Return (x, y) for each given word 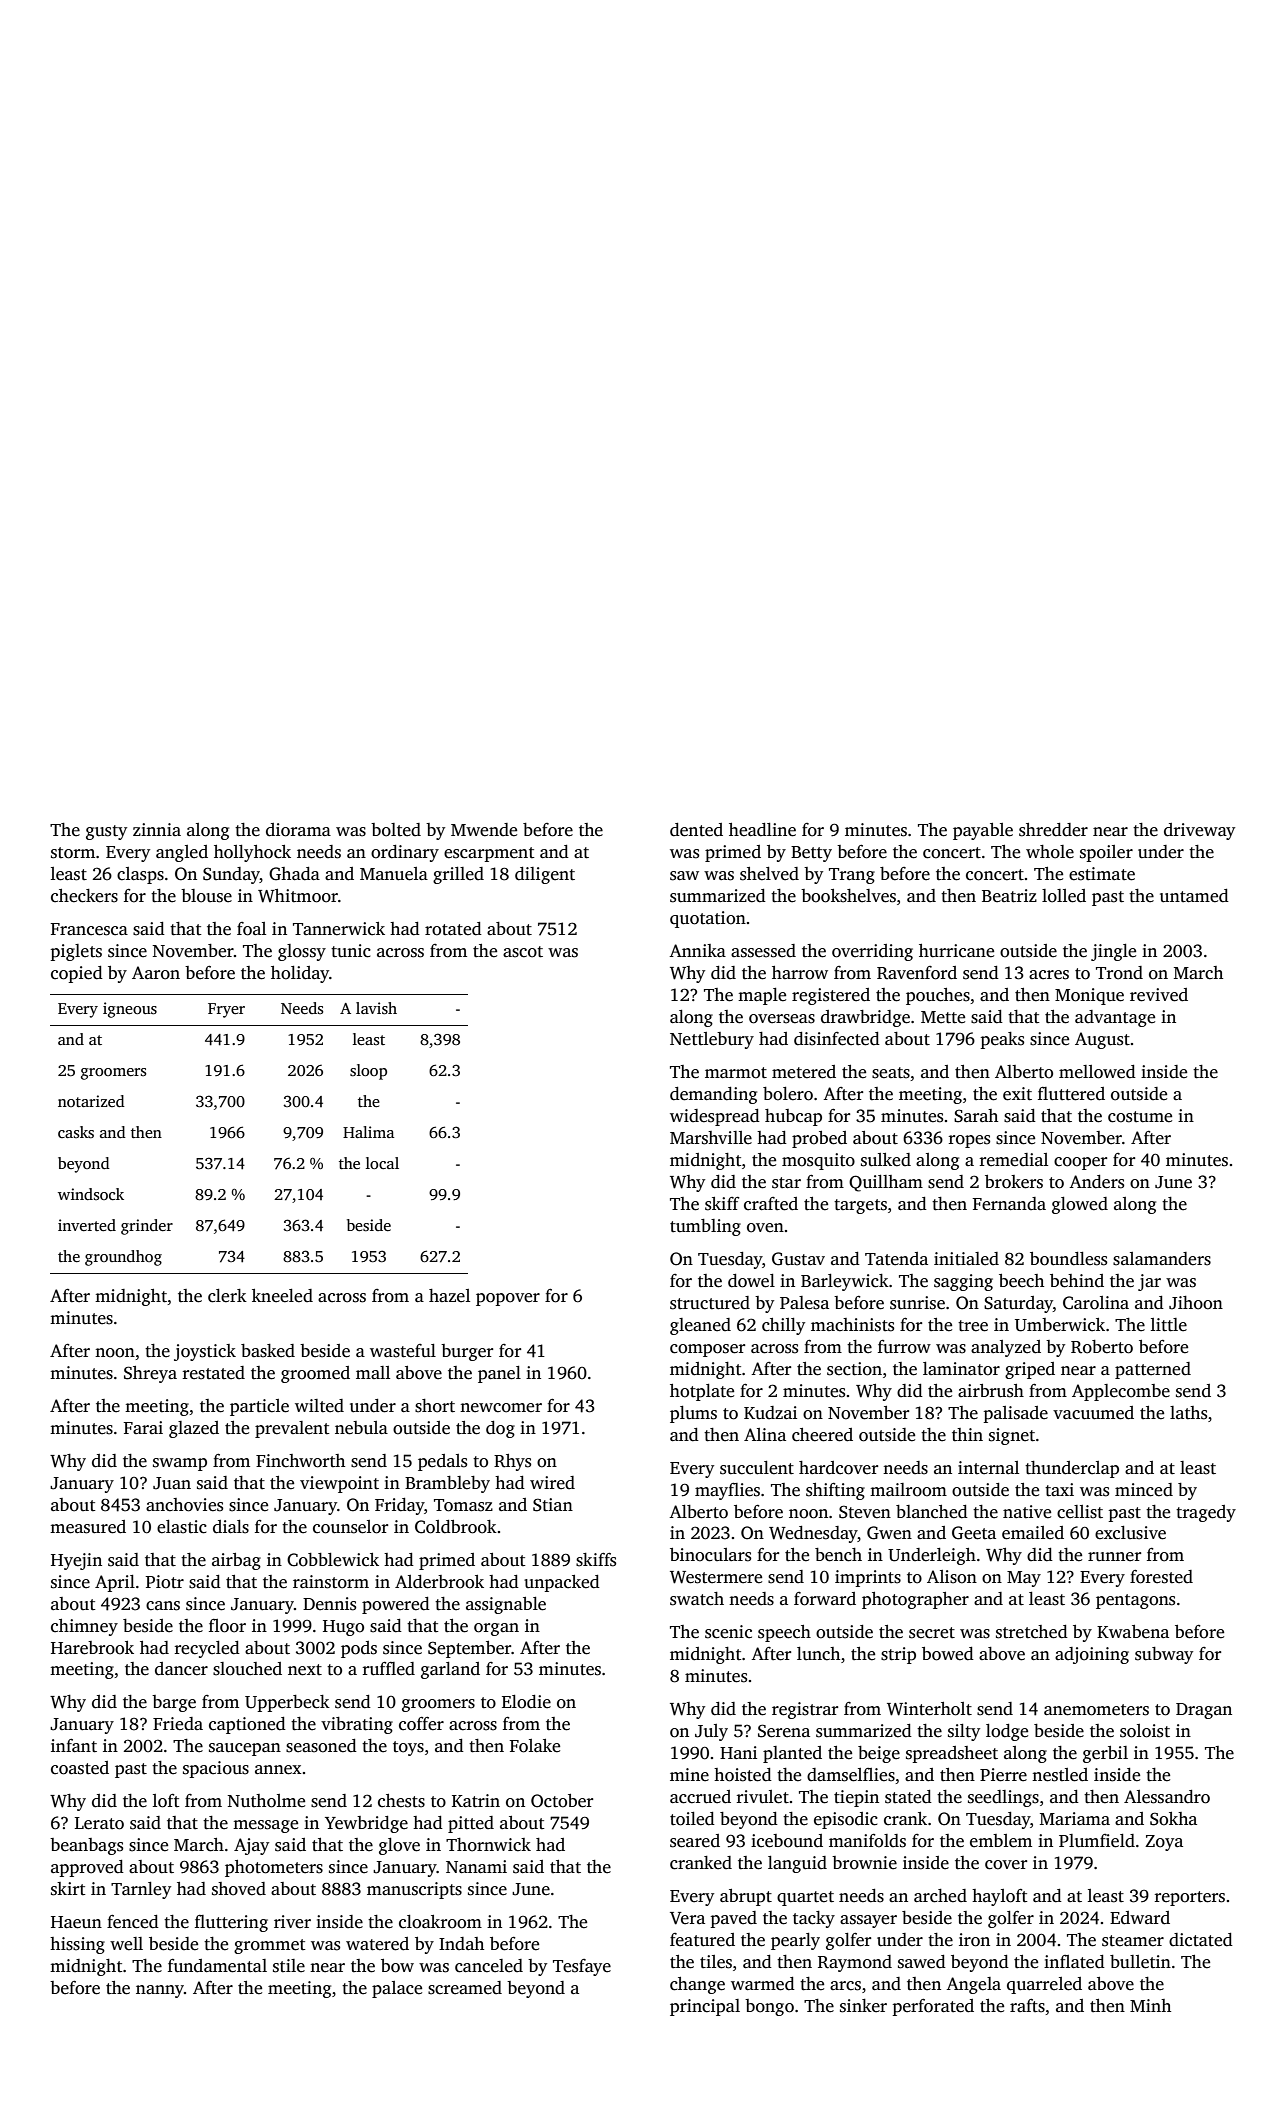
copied (77, 974)
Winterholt (929, 1709)
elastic (182, 1527)
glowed (1080, 1205)
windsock (91, 1194)
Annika (697, 950)
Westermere (716, 1577)
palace (397, 1989)
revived (1159, 995)
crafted (771, 1204)
